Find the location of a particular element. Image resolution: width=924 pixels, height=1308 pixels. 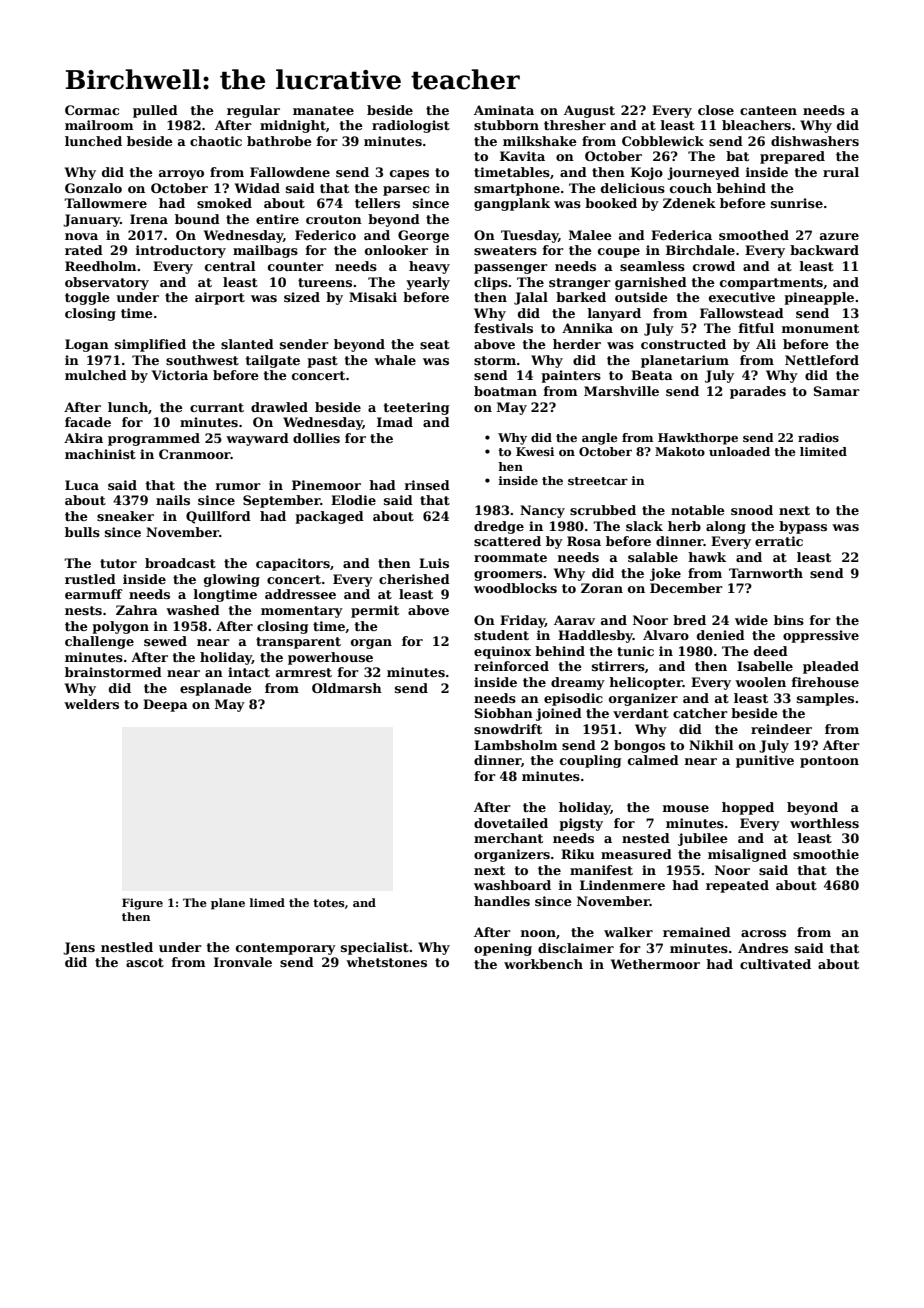

barked is located at coordinates (581, 297).
